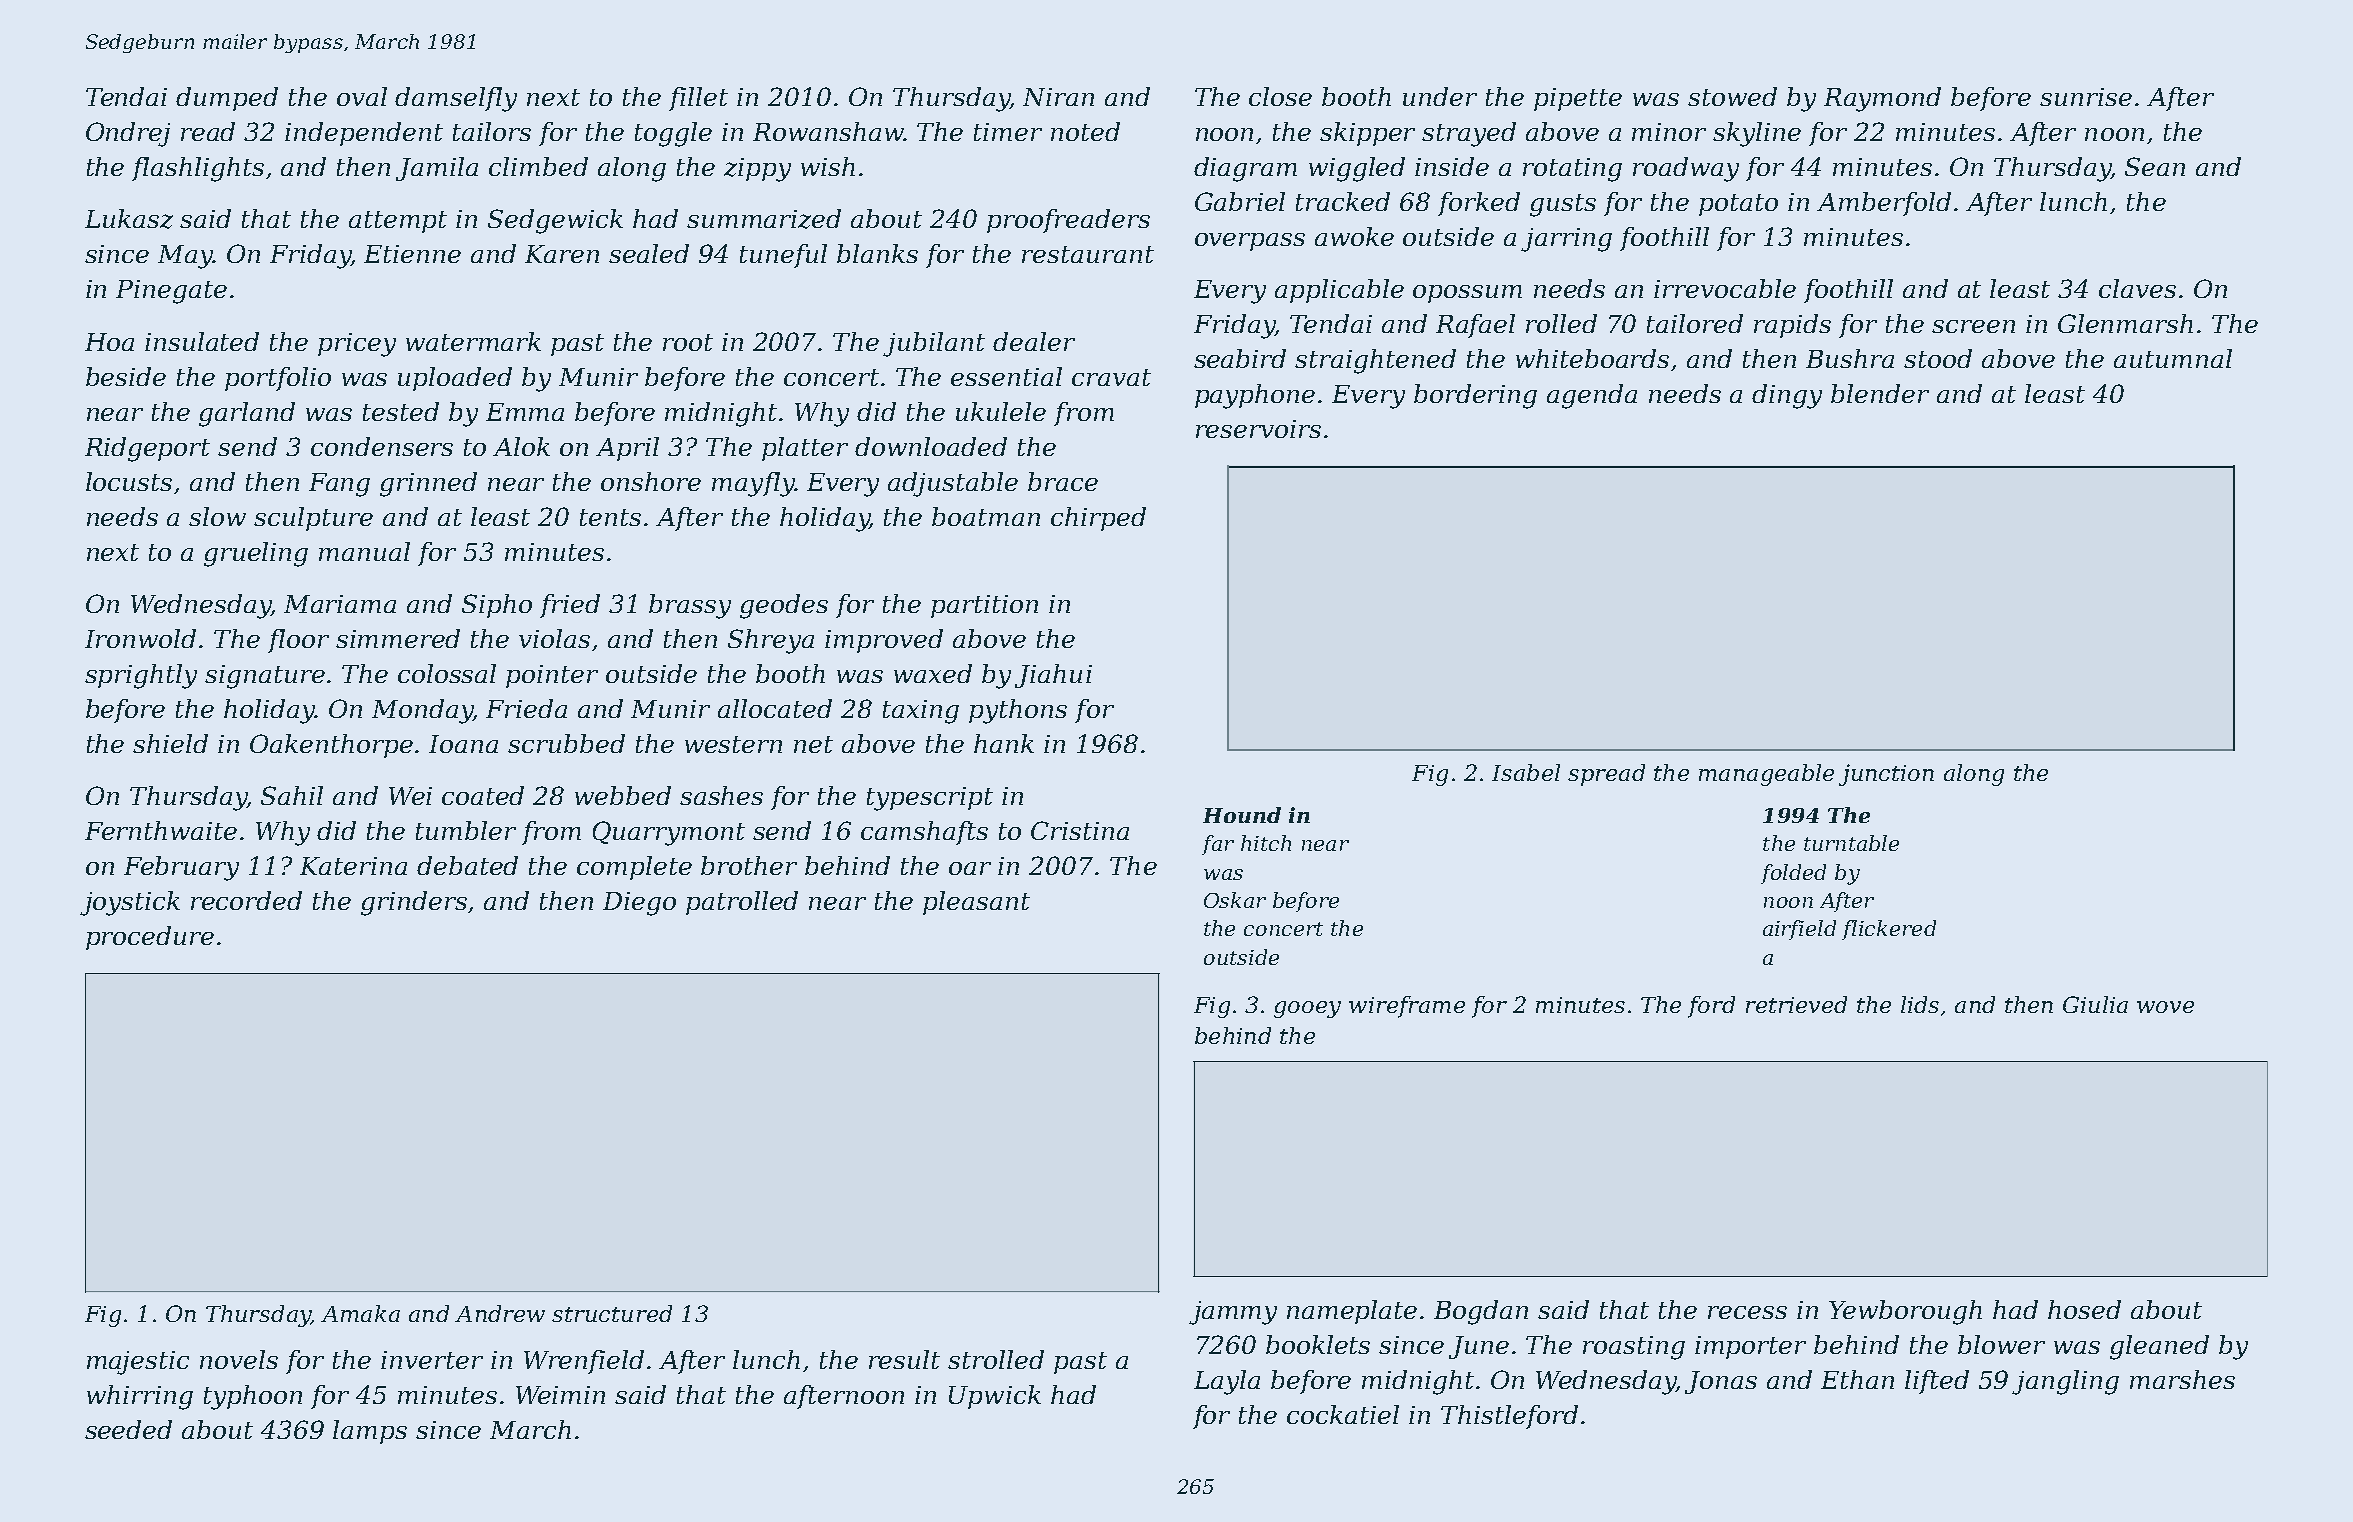  I want to click on Niran, so click(1058, 97).
